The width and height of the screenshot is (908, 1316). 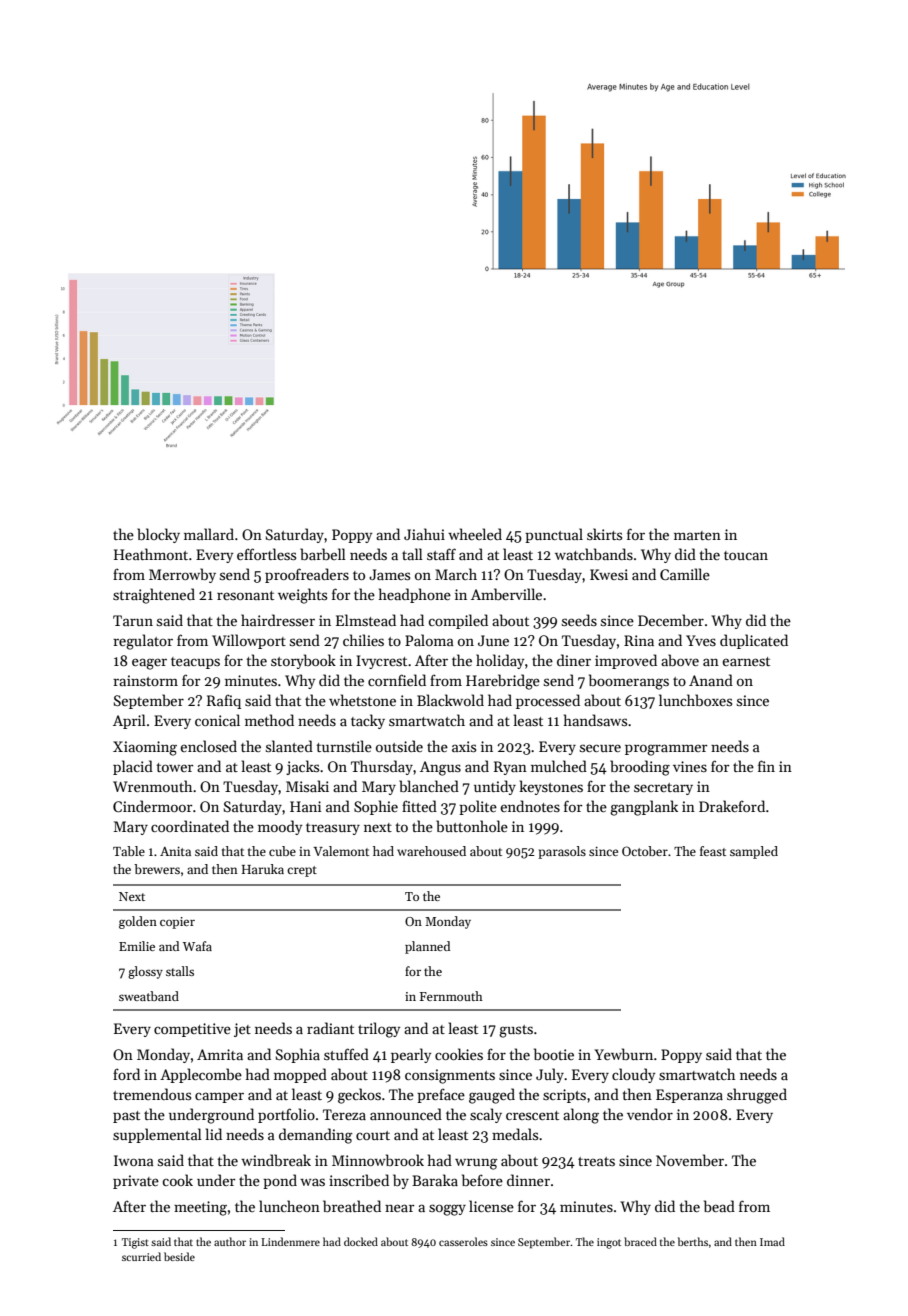 What do you see at coordinates (463, 1241) in the screenshot?
I see `casseroles` at bounding box center [463, 1241].
